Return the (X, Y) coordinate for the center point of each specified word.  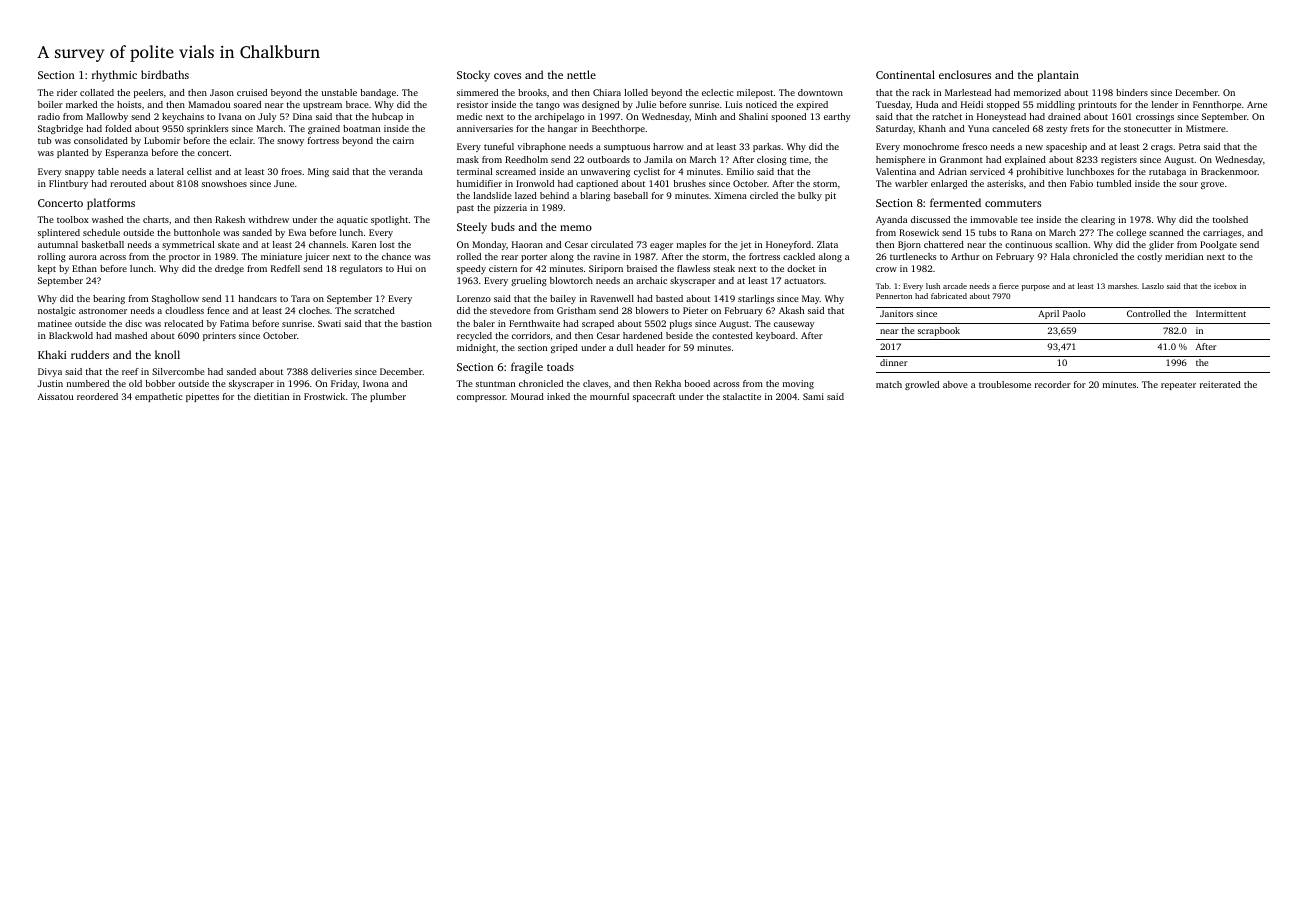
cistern (503, 268)
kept (47, 269)
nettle (581, 74)
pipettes (202, 397)
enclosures (965, 74)
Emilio (740, 171)
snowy (290, 142)
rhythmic (114, 76)
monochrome (931, 146)
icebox (1225, 286)
